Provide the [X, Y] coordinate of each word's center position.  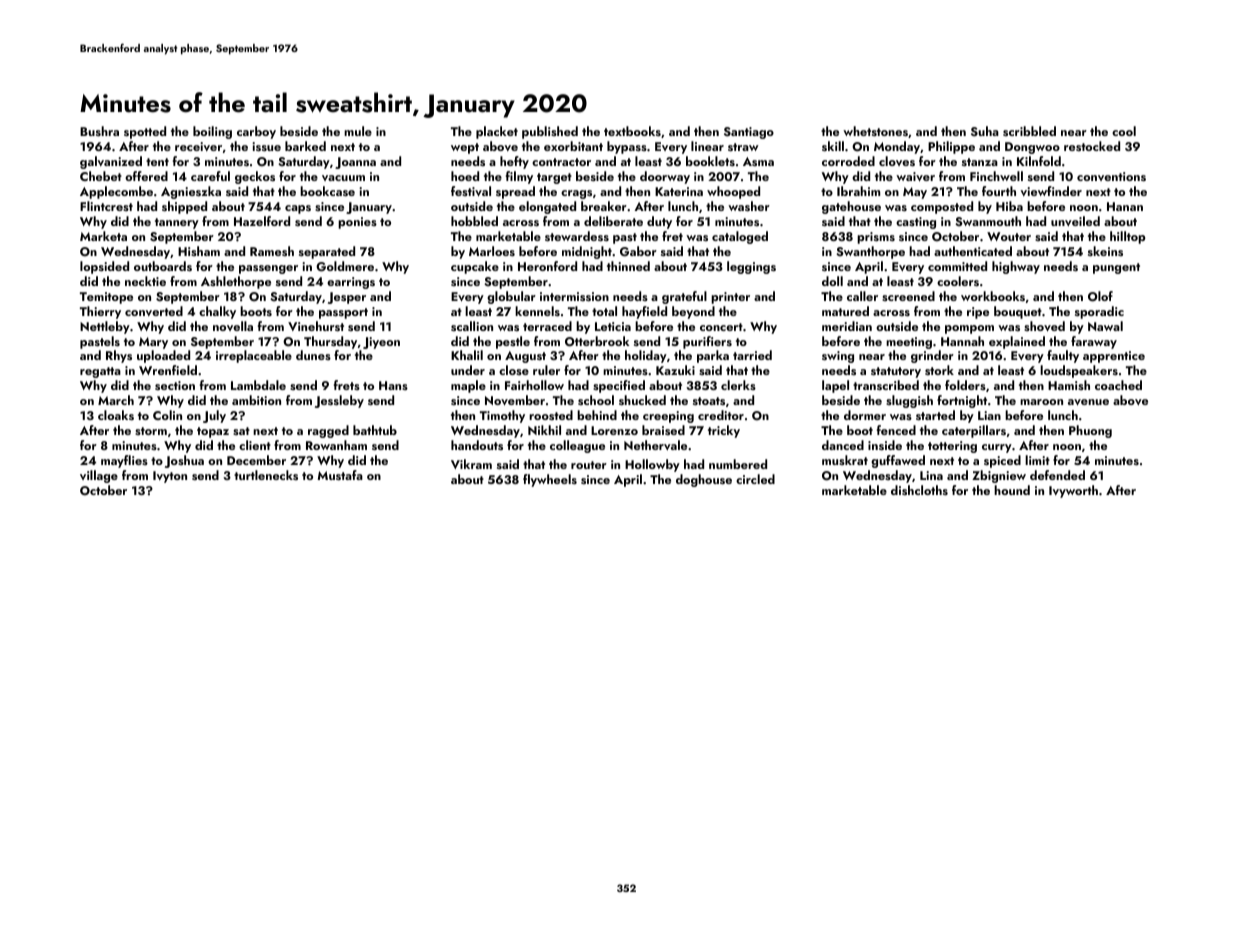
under [468, 370]
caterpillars [974, 431]
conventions [1111, 176]
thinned [628, 266]
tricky [724, 431]
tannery [177, 223]
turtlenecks [266, 475]
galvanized [111, 162]
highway [1016, 267]
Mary [153, 343]
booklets [710, 161]
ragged [328, 431]
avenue [1088, 402]
